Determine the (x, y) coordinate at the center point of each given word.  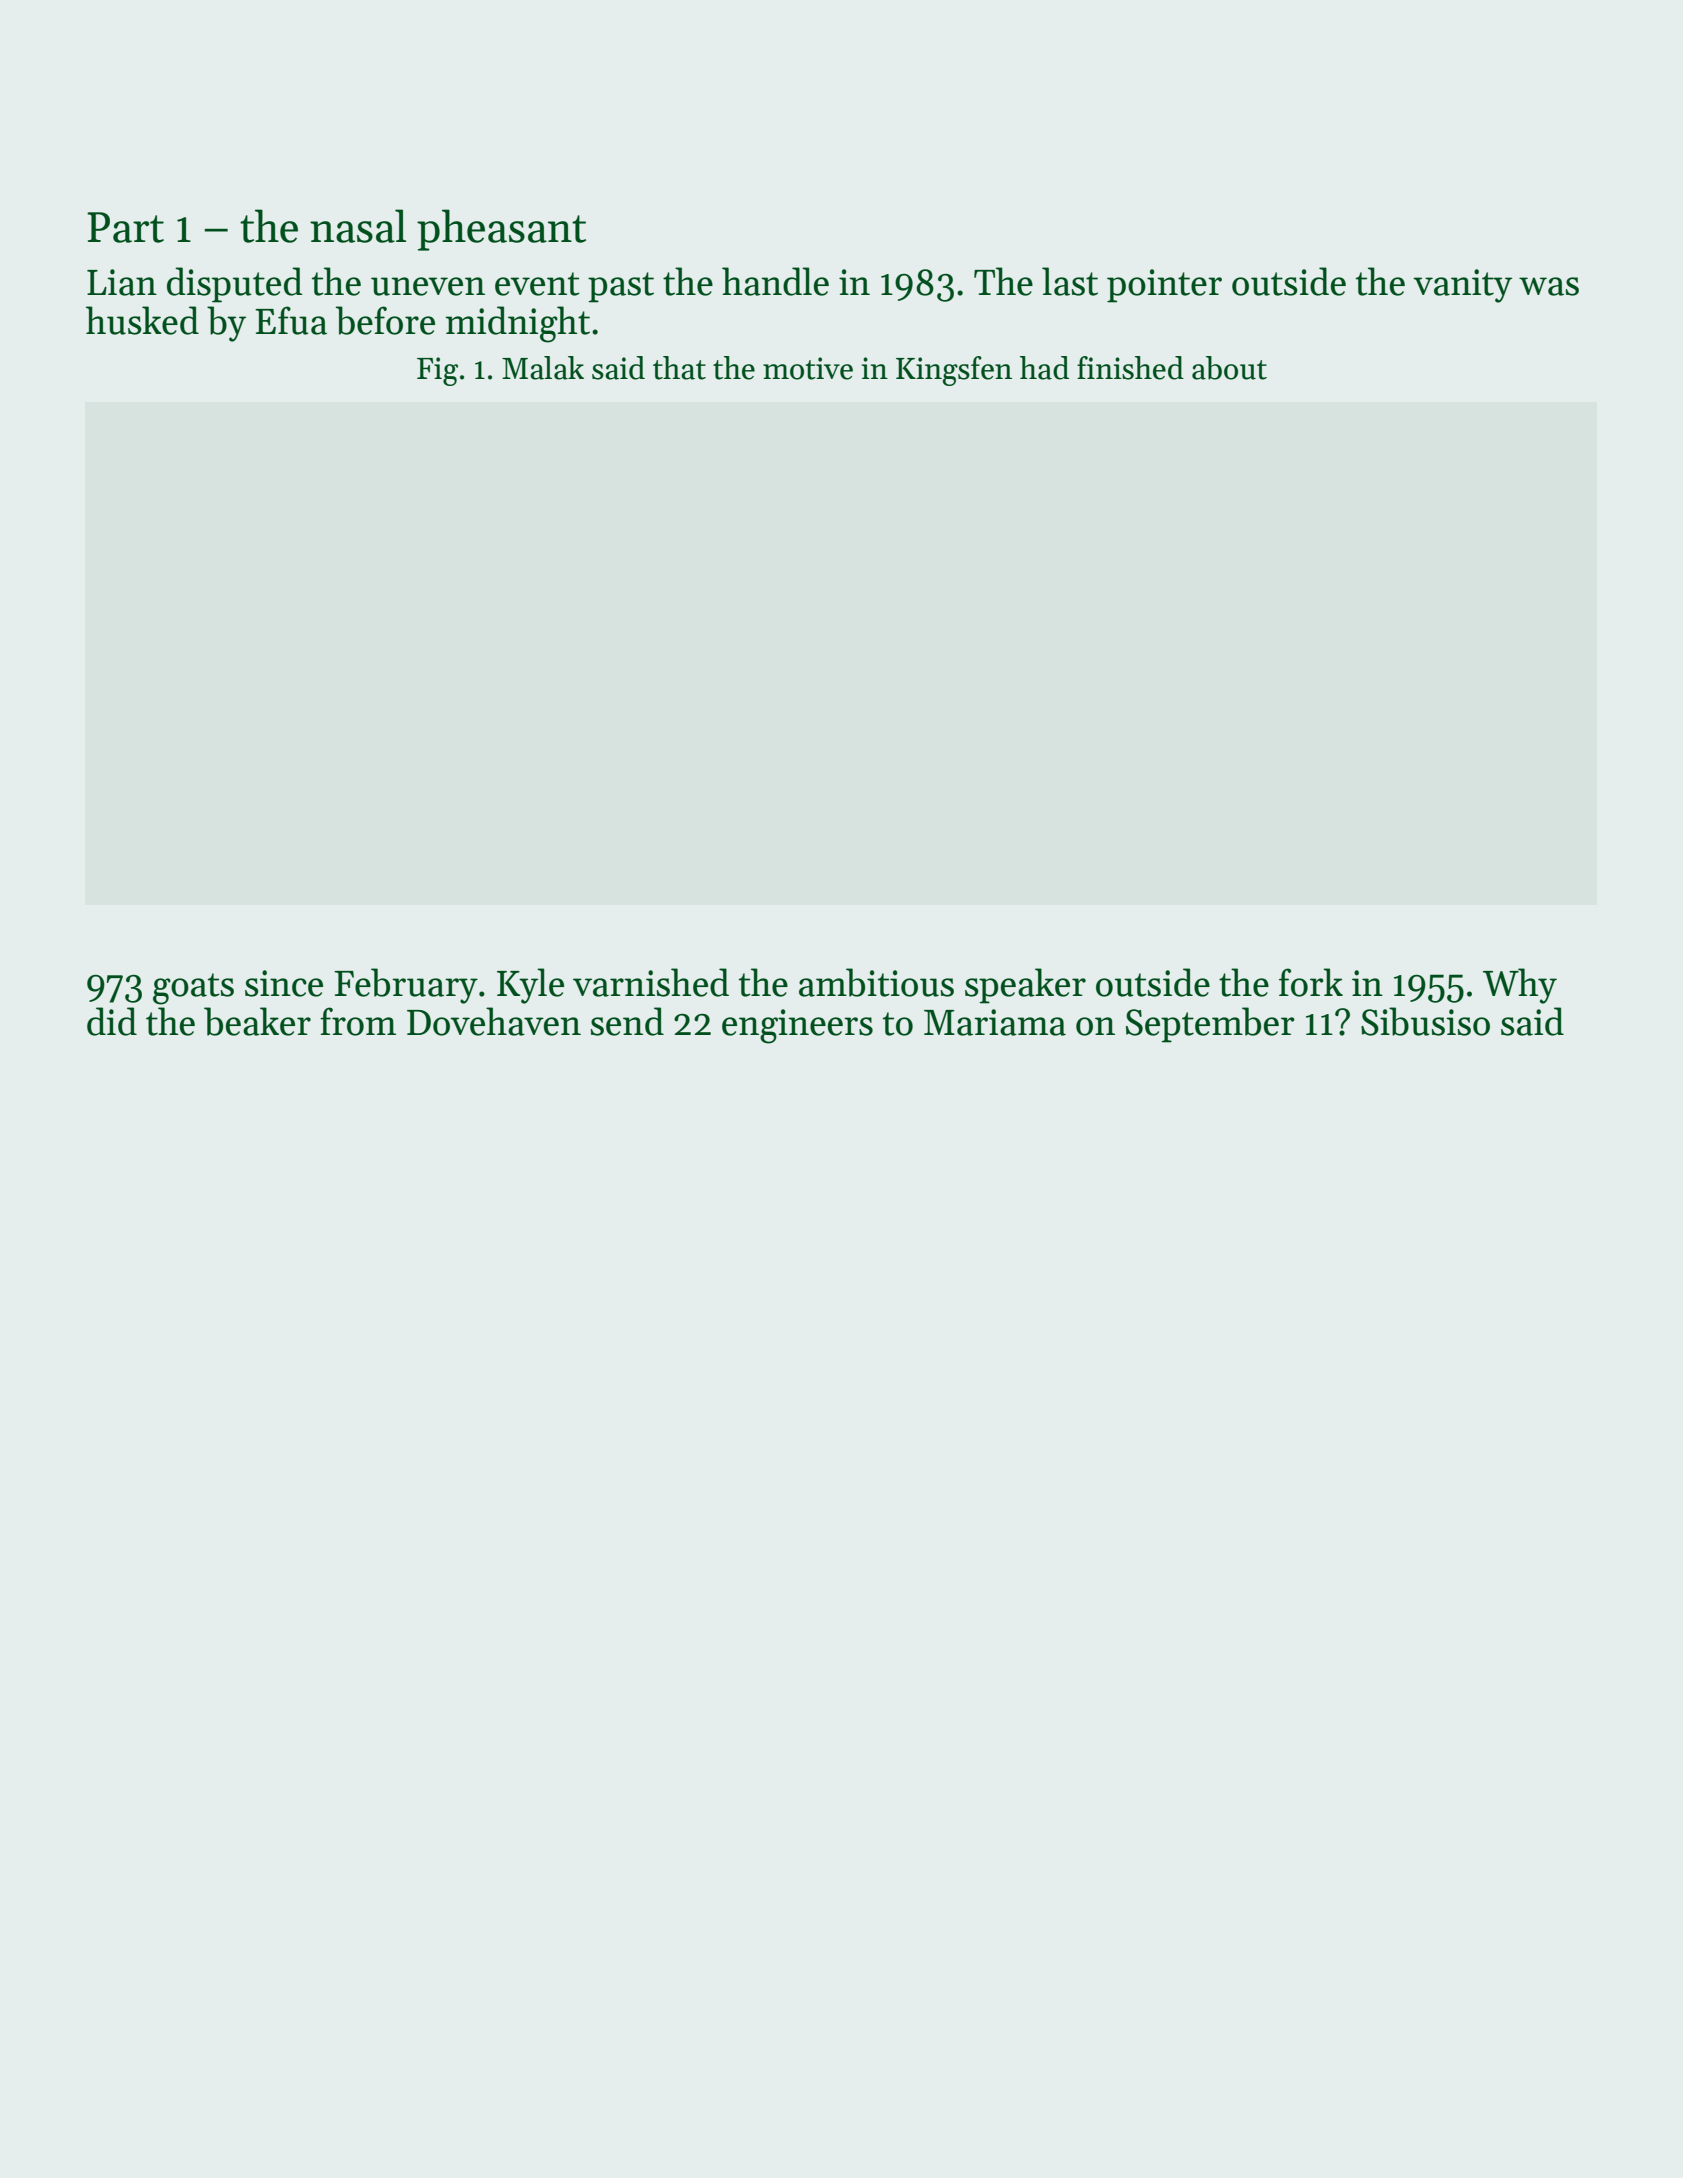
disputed (235, 285)
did (112, 1021)
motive (808, 368)
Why (1520, 986)
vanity (1462, 286)
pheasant (501, 230)
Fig (437, 371)
